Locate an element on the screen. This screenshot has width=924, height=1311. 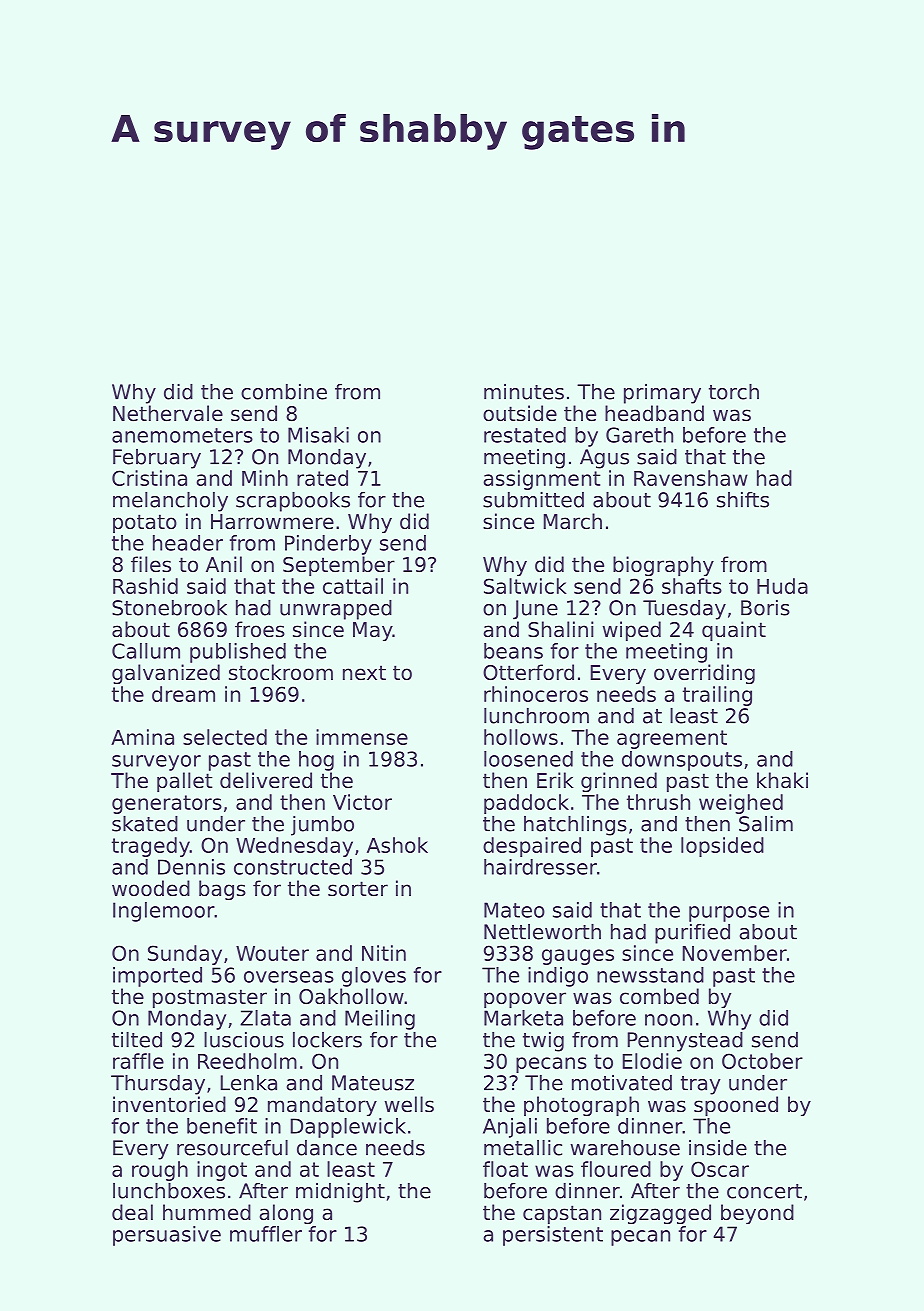
Callum is located at coordinates (146, 651).
